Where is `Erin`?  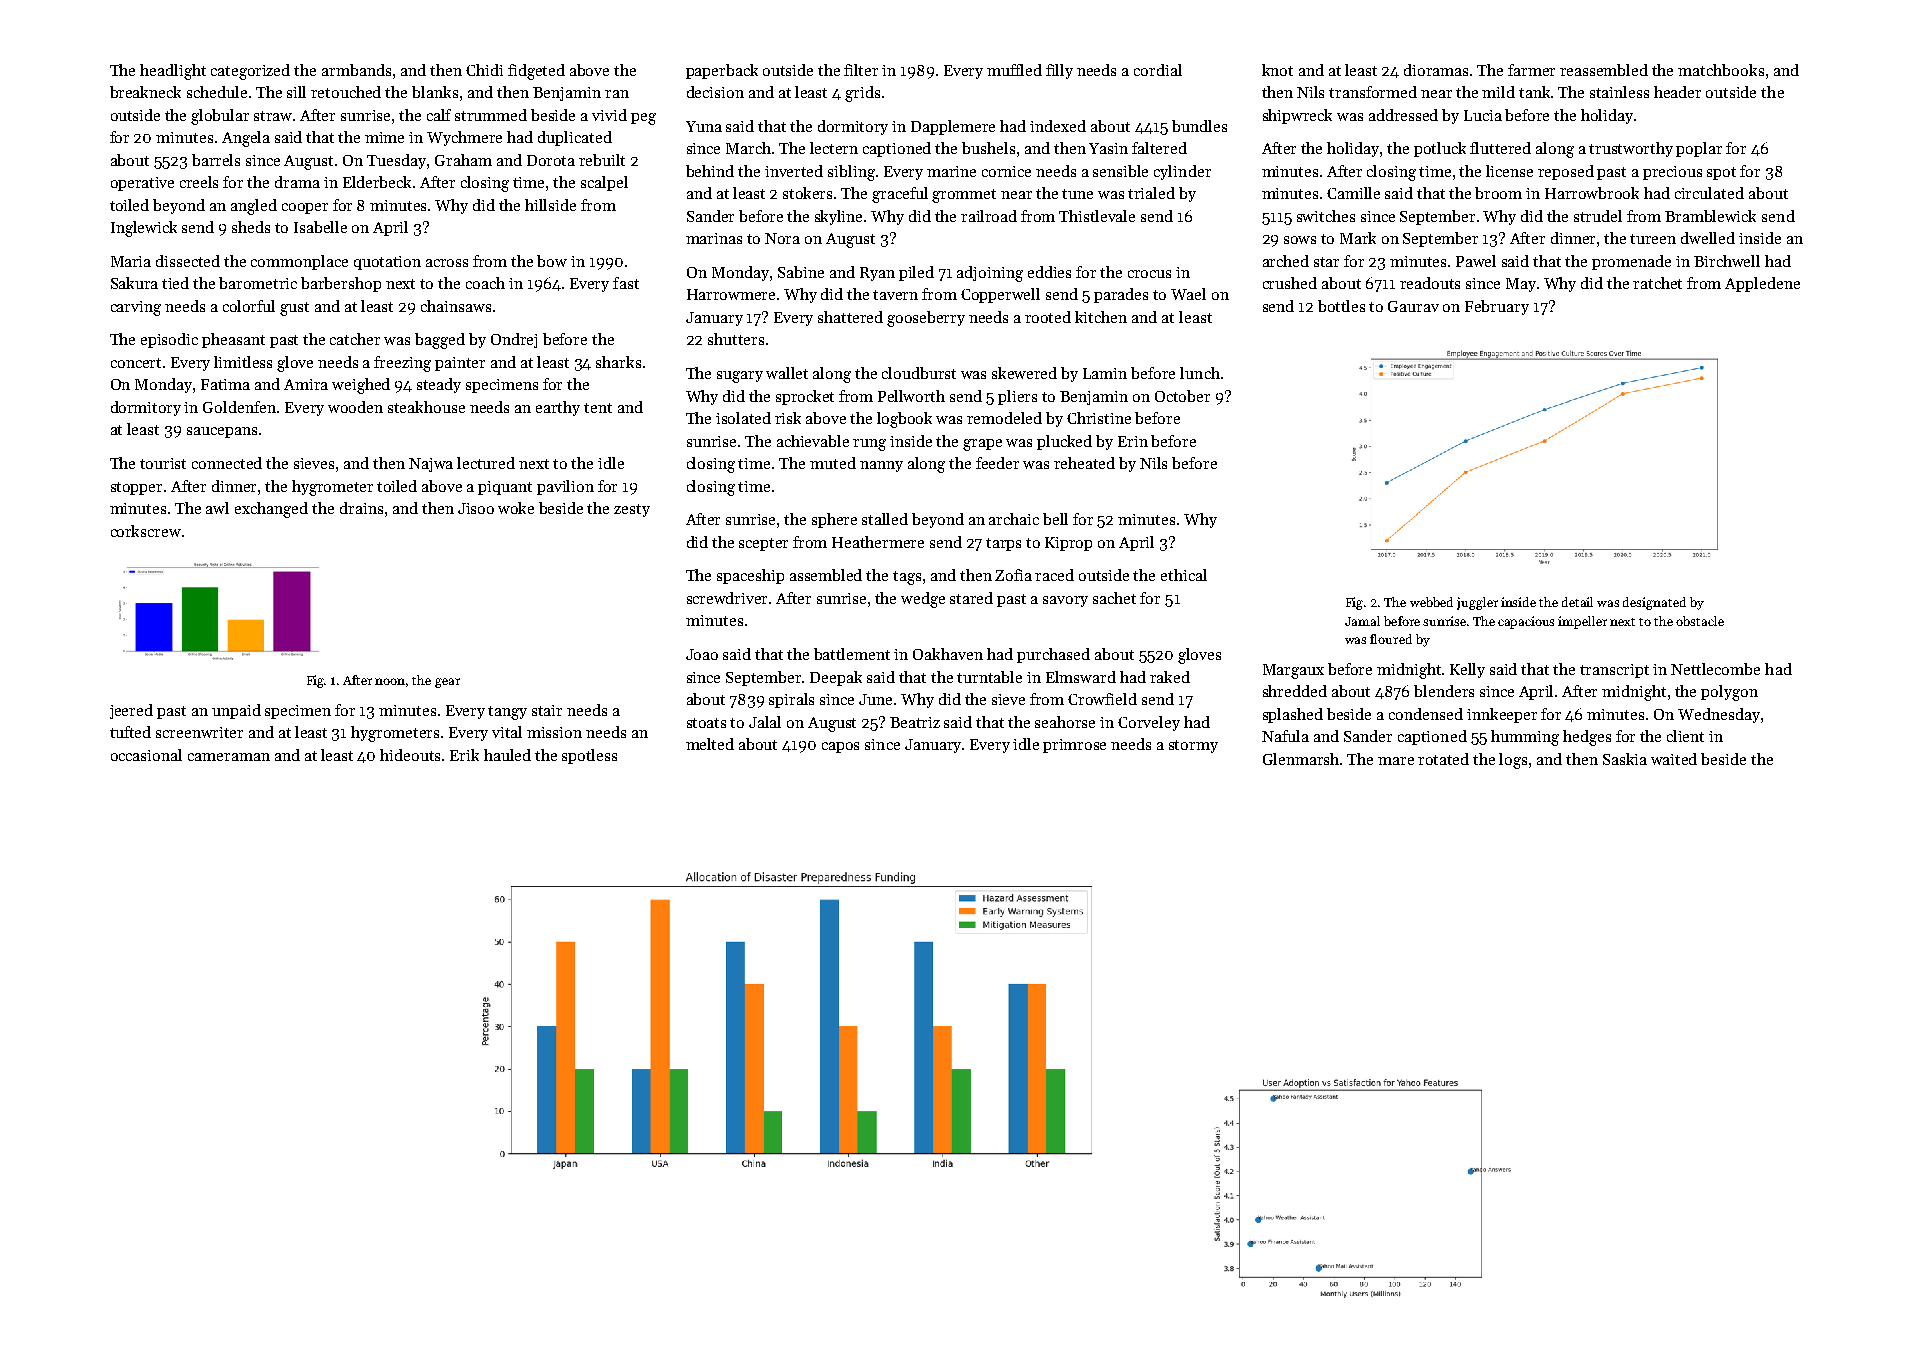 Erin is located at coordinates (1133, 441).
